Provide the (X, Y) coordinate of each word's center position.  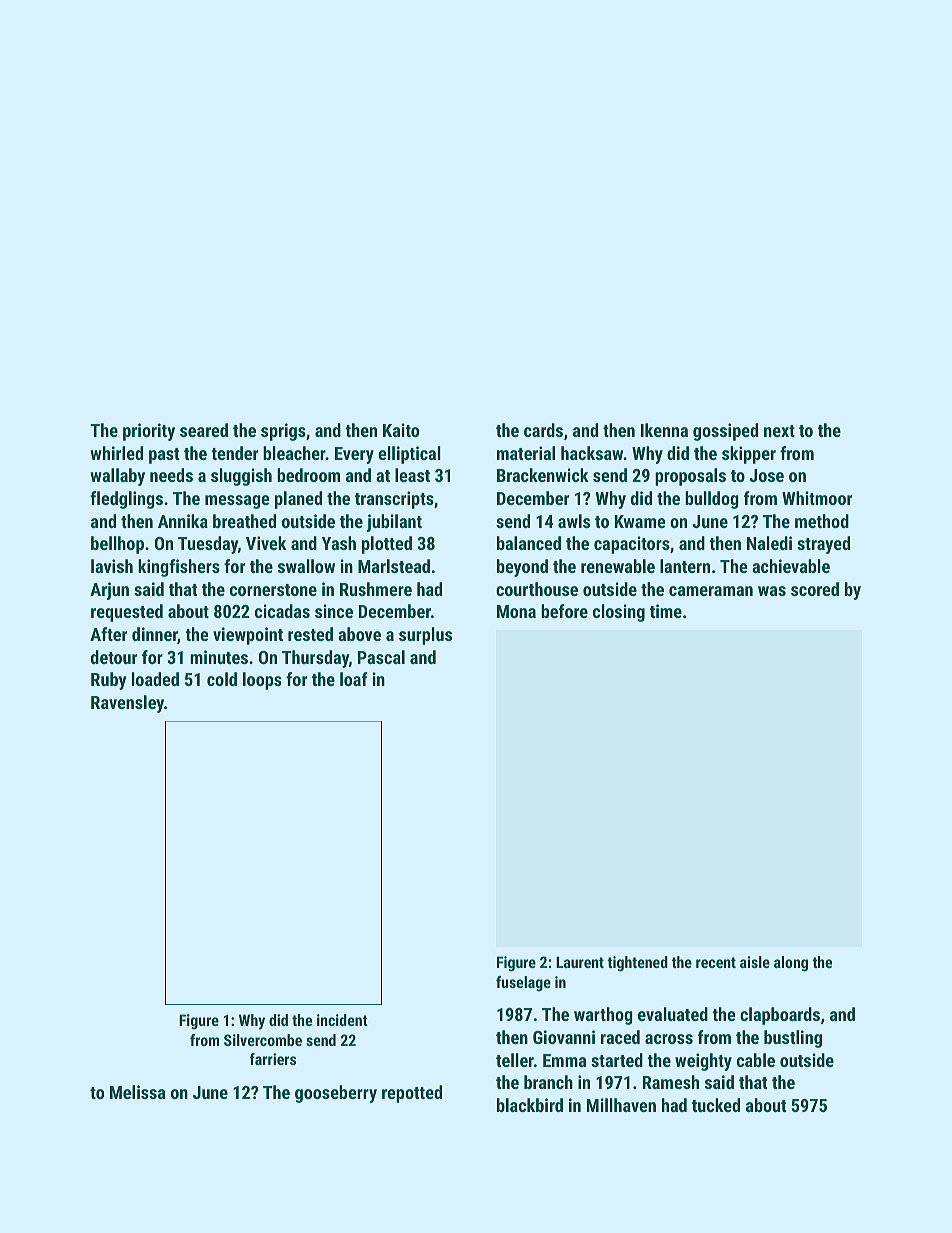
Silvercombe (263, 1040)
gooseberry (336, 1094)
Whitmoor (817, 498)
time (666, 611)
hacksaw (592, 453)
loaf (354, 679)
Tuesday (208, 545)
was (772, 591)
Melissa (137, 1092)
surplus (425, 636)
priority (149, 432)
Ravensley (127, 704)
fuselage (523, 984)
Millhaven (621, 1105)
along (791, 964)
